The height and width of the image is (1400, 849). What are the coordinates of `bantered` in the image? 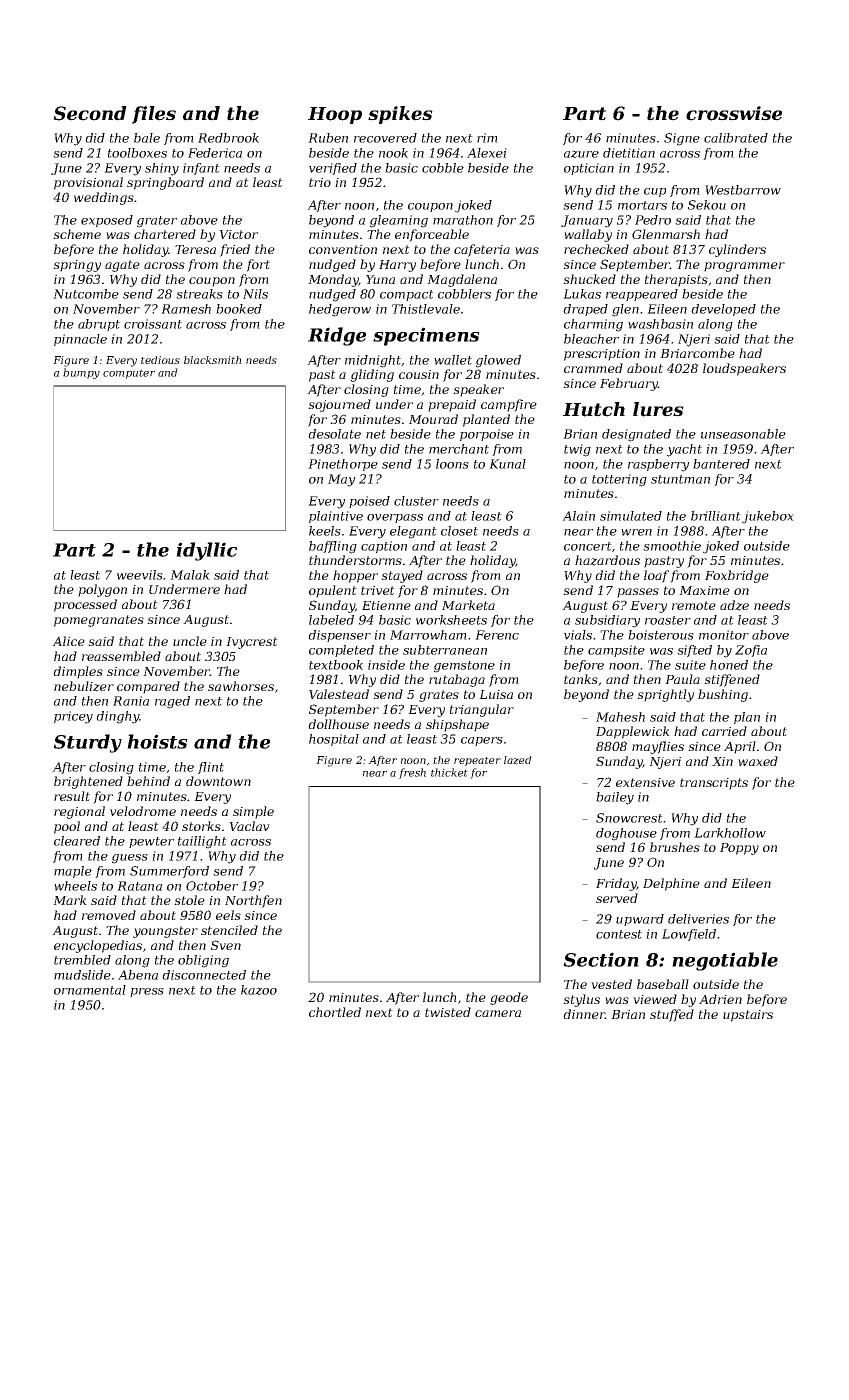 It's located at (721, 464).
